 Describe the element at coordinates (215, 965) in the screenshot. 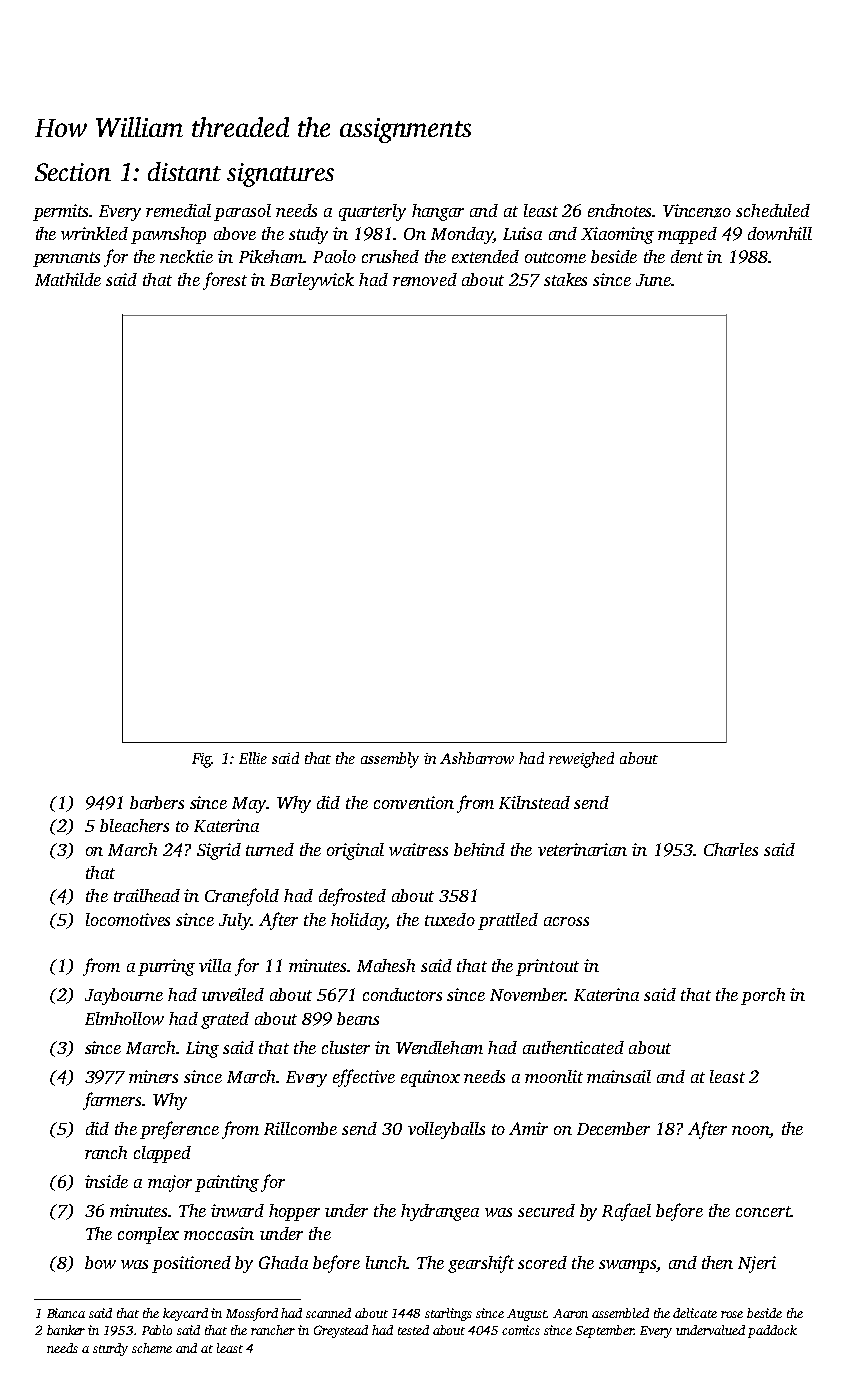

I see `villa` at that location.
